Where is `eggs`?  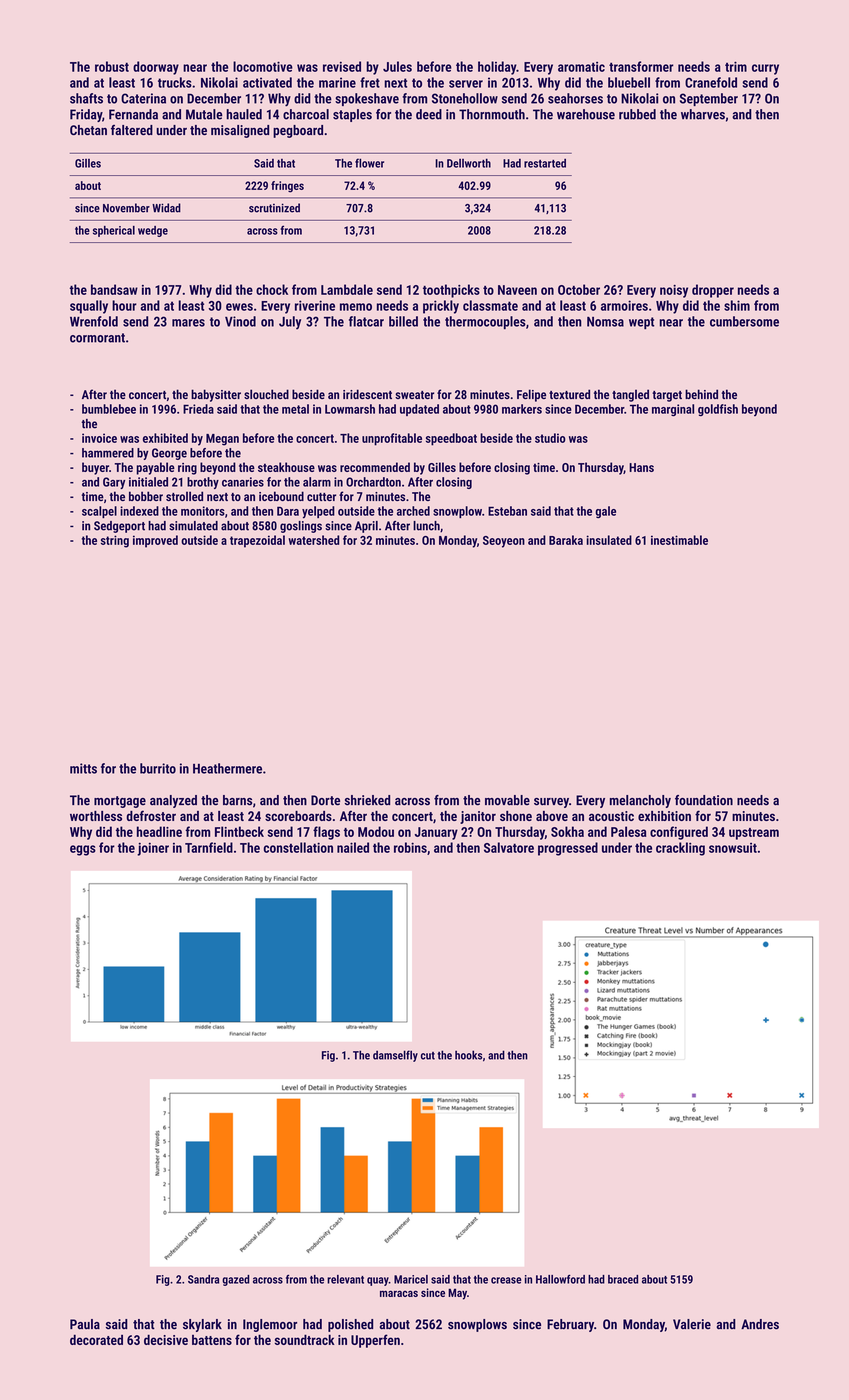
eggs is located at coordinates (83, 850).
